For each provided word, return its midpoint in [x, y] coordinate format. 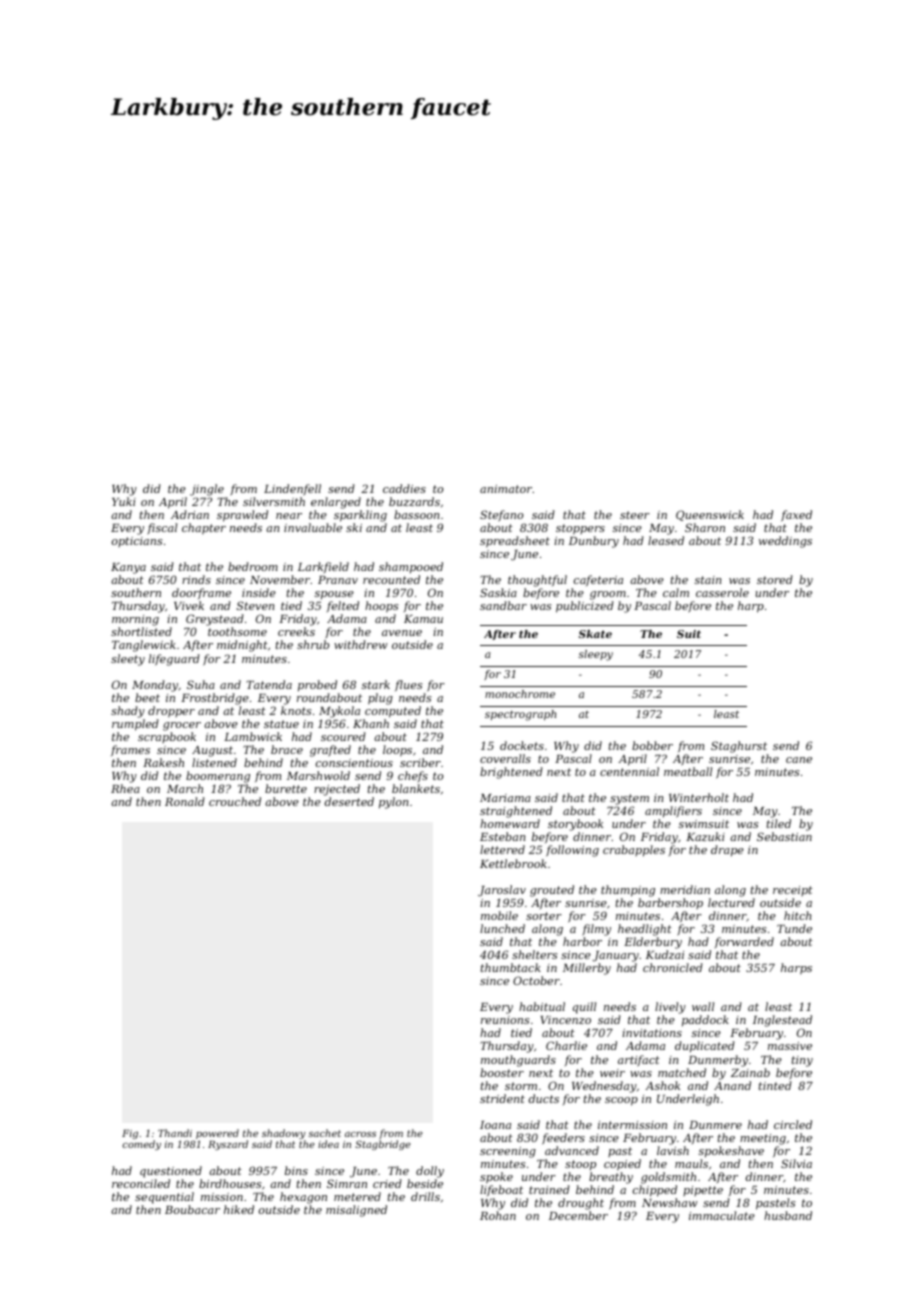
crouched [235, 801]
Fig [130, 1134]
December [578, 1215]
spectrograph [520, 715]
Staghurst [739, 747]
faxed [796, 515]
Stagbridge [383, 1145]
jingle [207, 490]
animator [506, 489]
